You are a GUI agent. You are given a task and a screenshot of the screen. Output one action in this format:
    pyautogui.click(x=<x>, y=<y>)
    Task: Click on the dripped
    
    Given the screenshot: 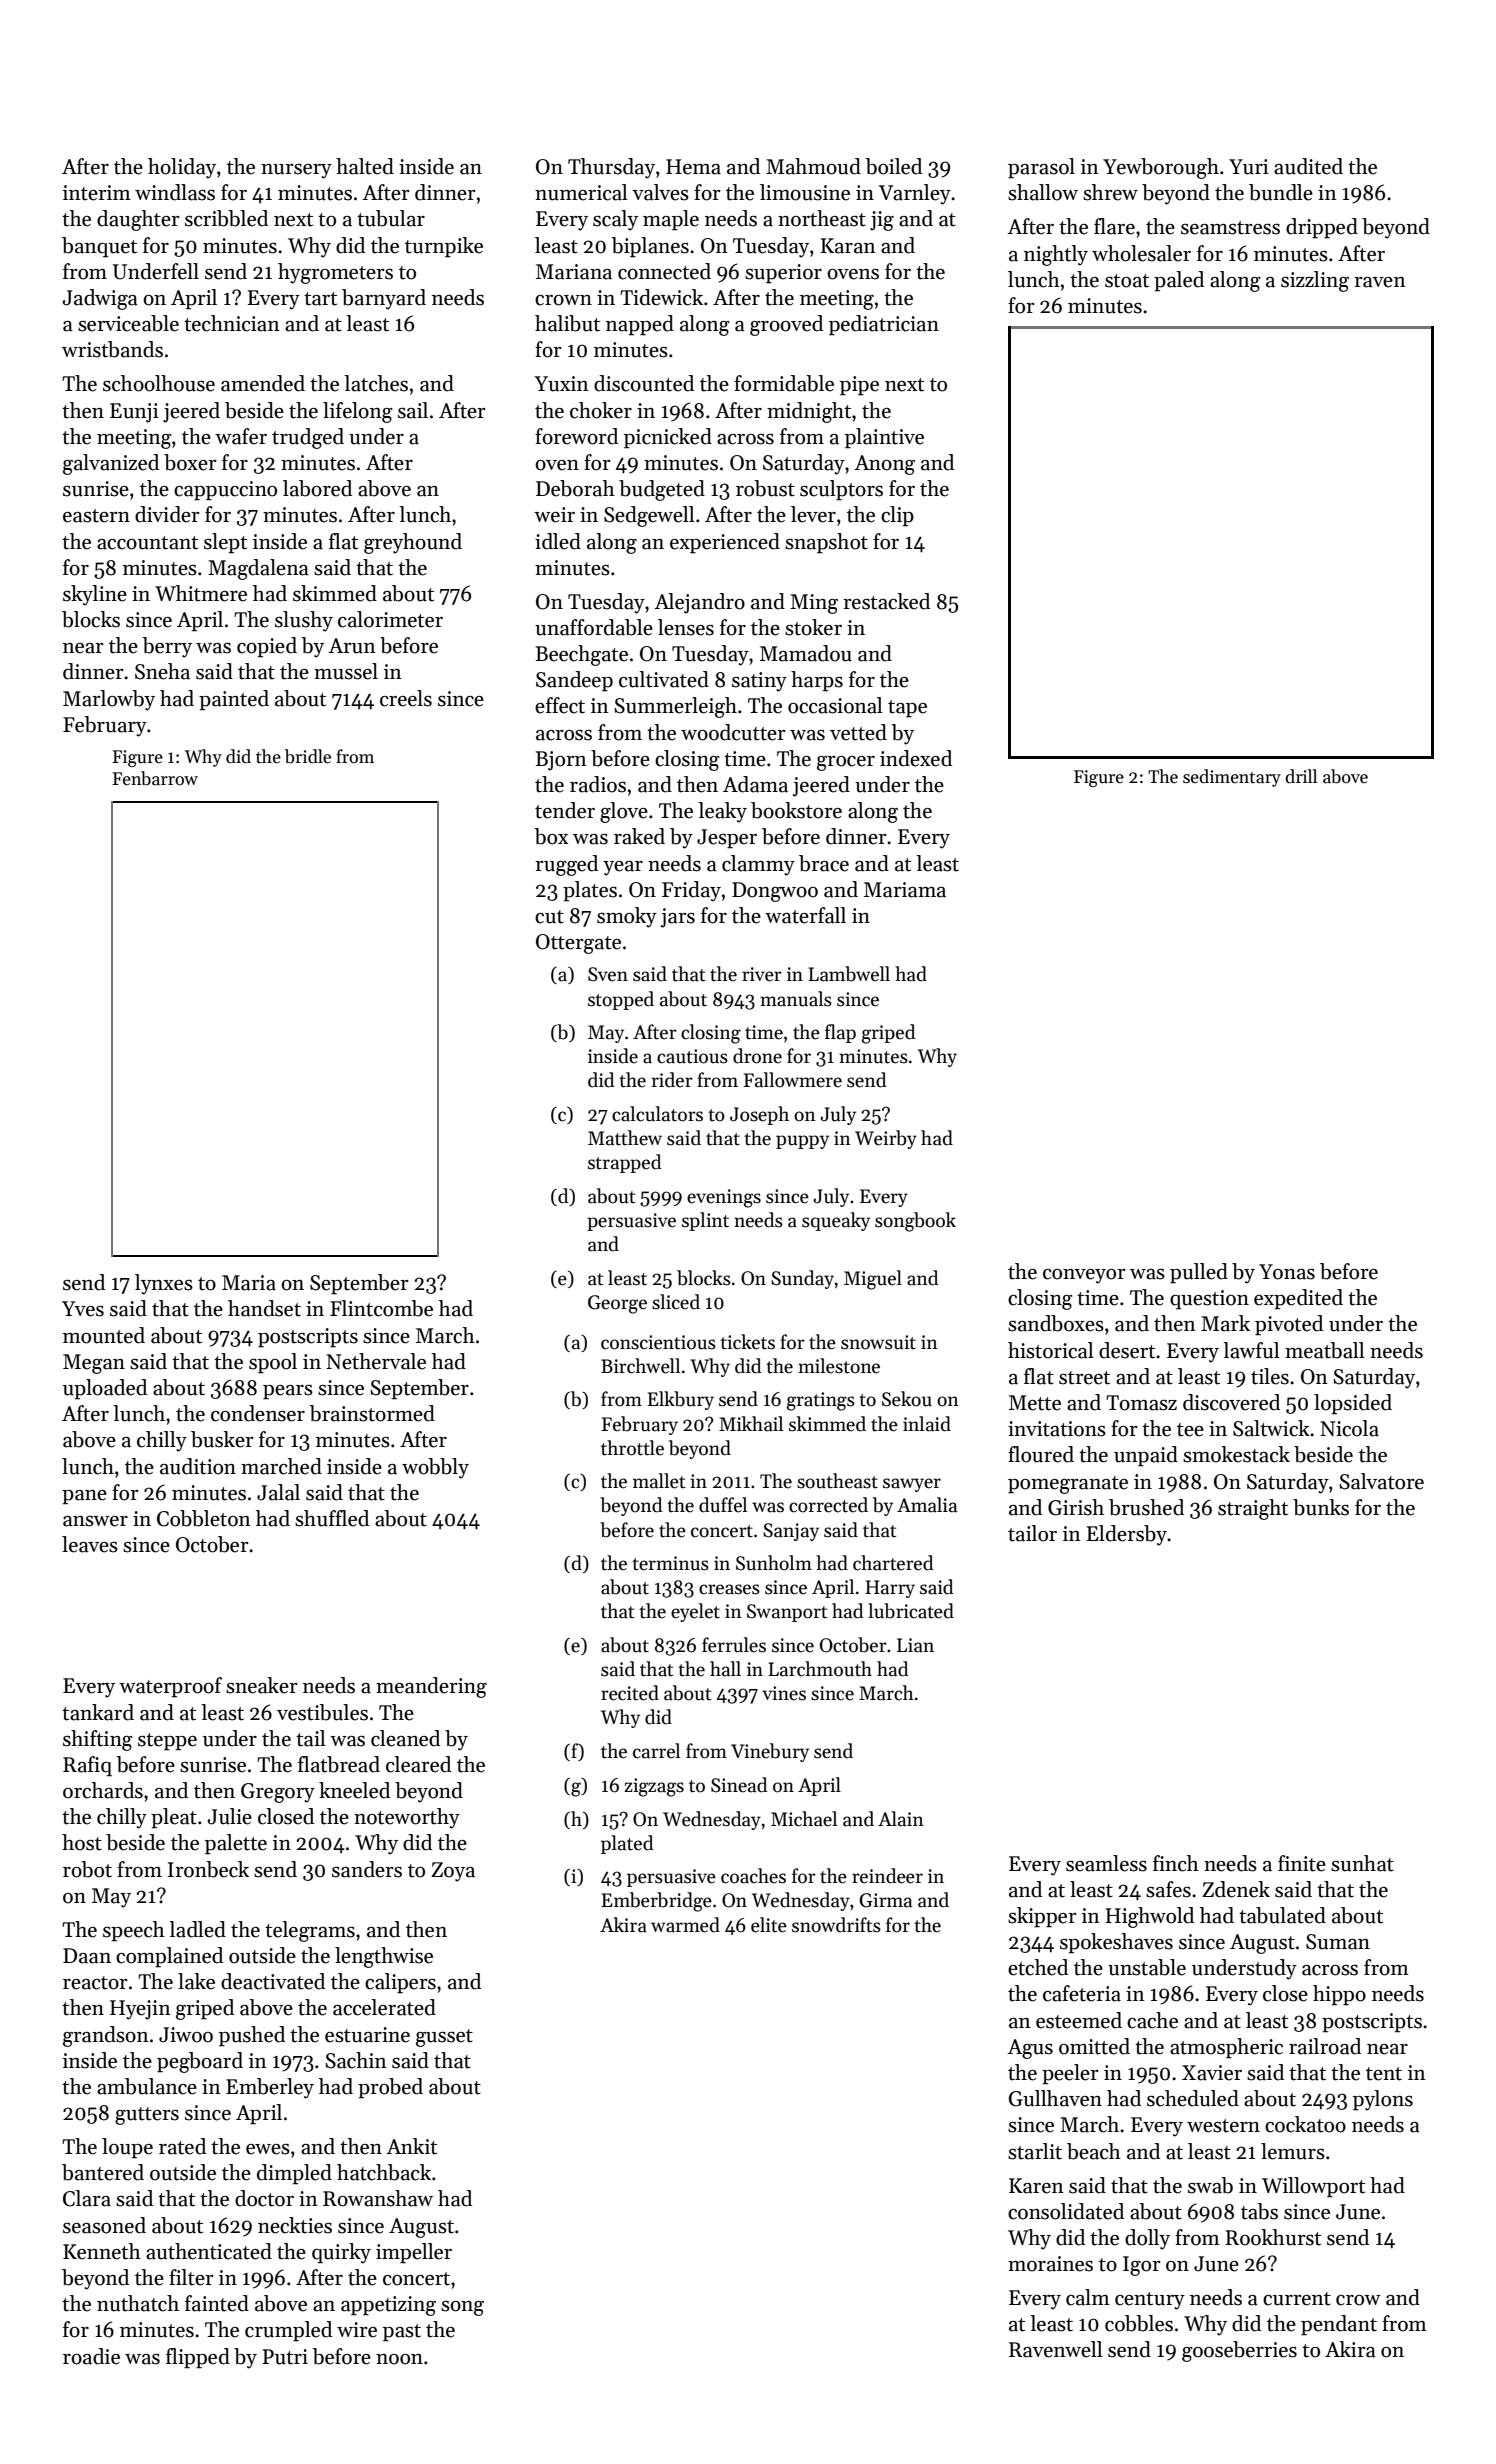 What is the action you would take?
    pyautogui.click(x=1322, y=228)
